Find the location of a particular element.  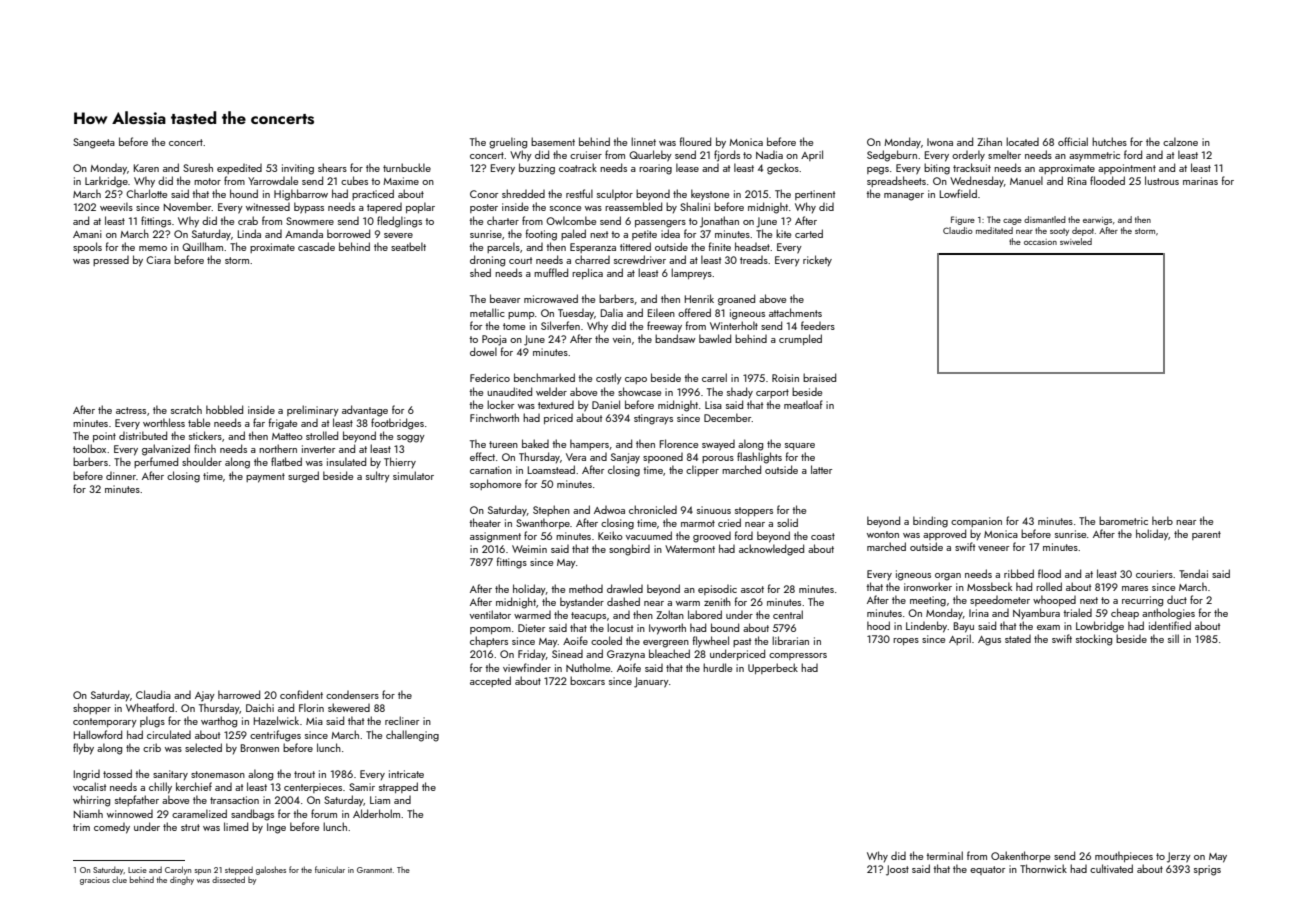

Federico is located at coordinates (490, 377).
